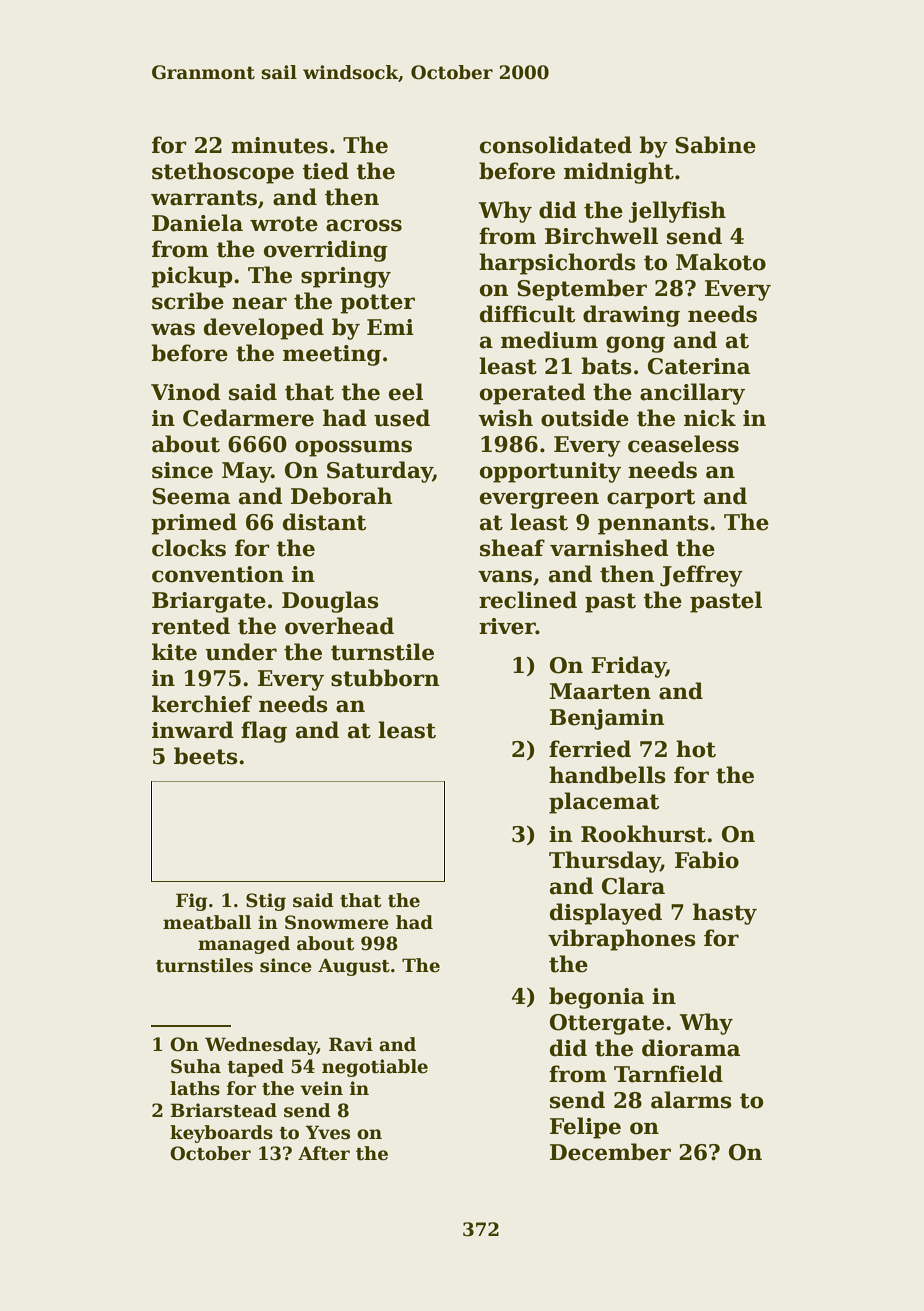 The height and width of the screenshot is (1311, 924). I want to click on Clara, so click(633, 886).
